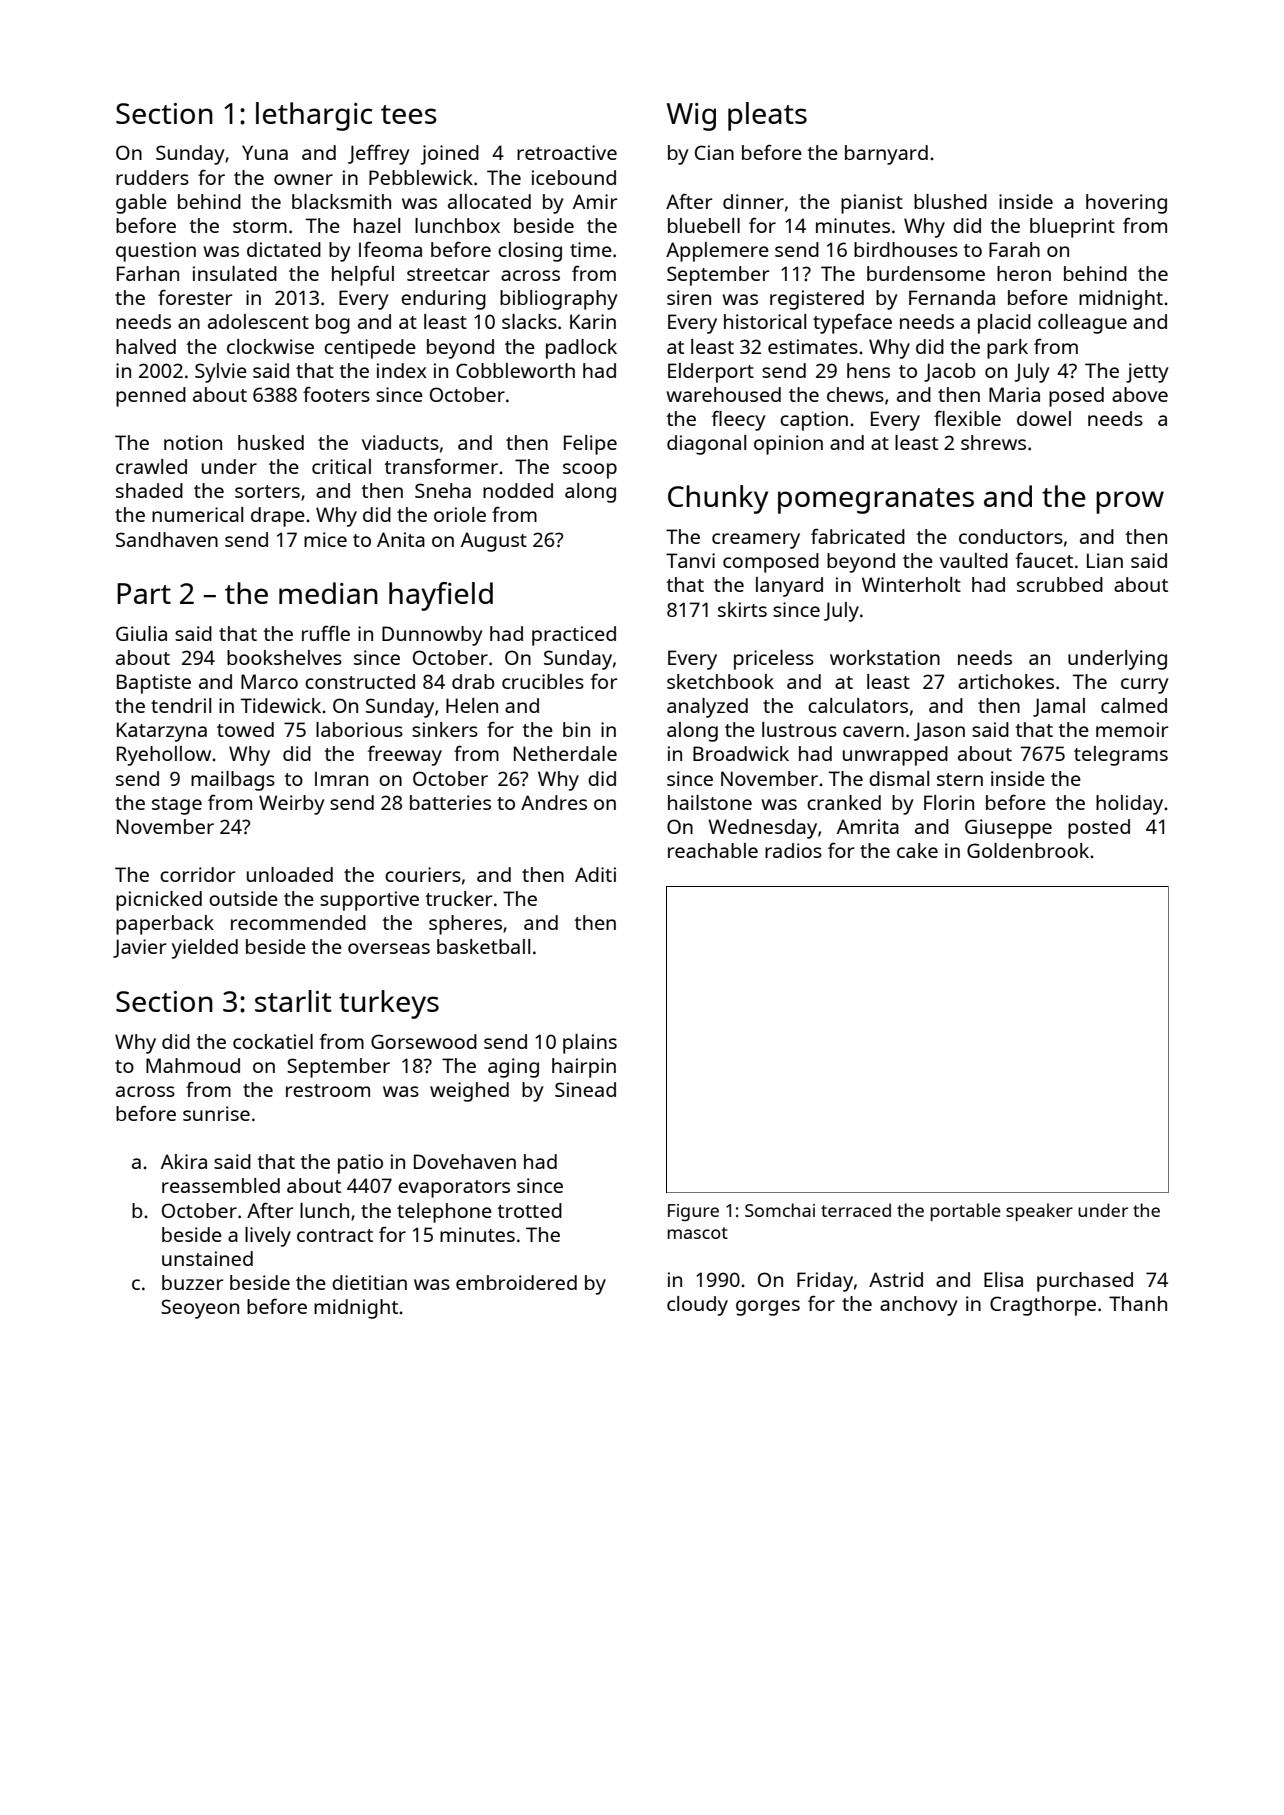 This document has height=1815, width=1284. I want to click on sketchbook, so click(720, 681).
